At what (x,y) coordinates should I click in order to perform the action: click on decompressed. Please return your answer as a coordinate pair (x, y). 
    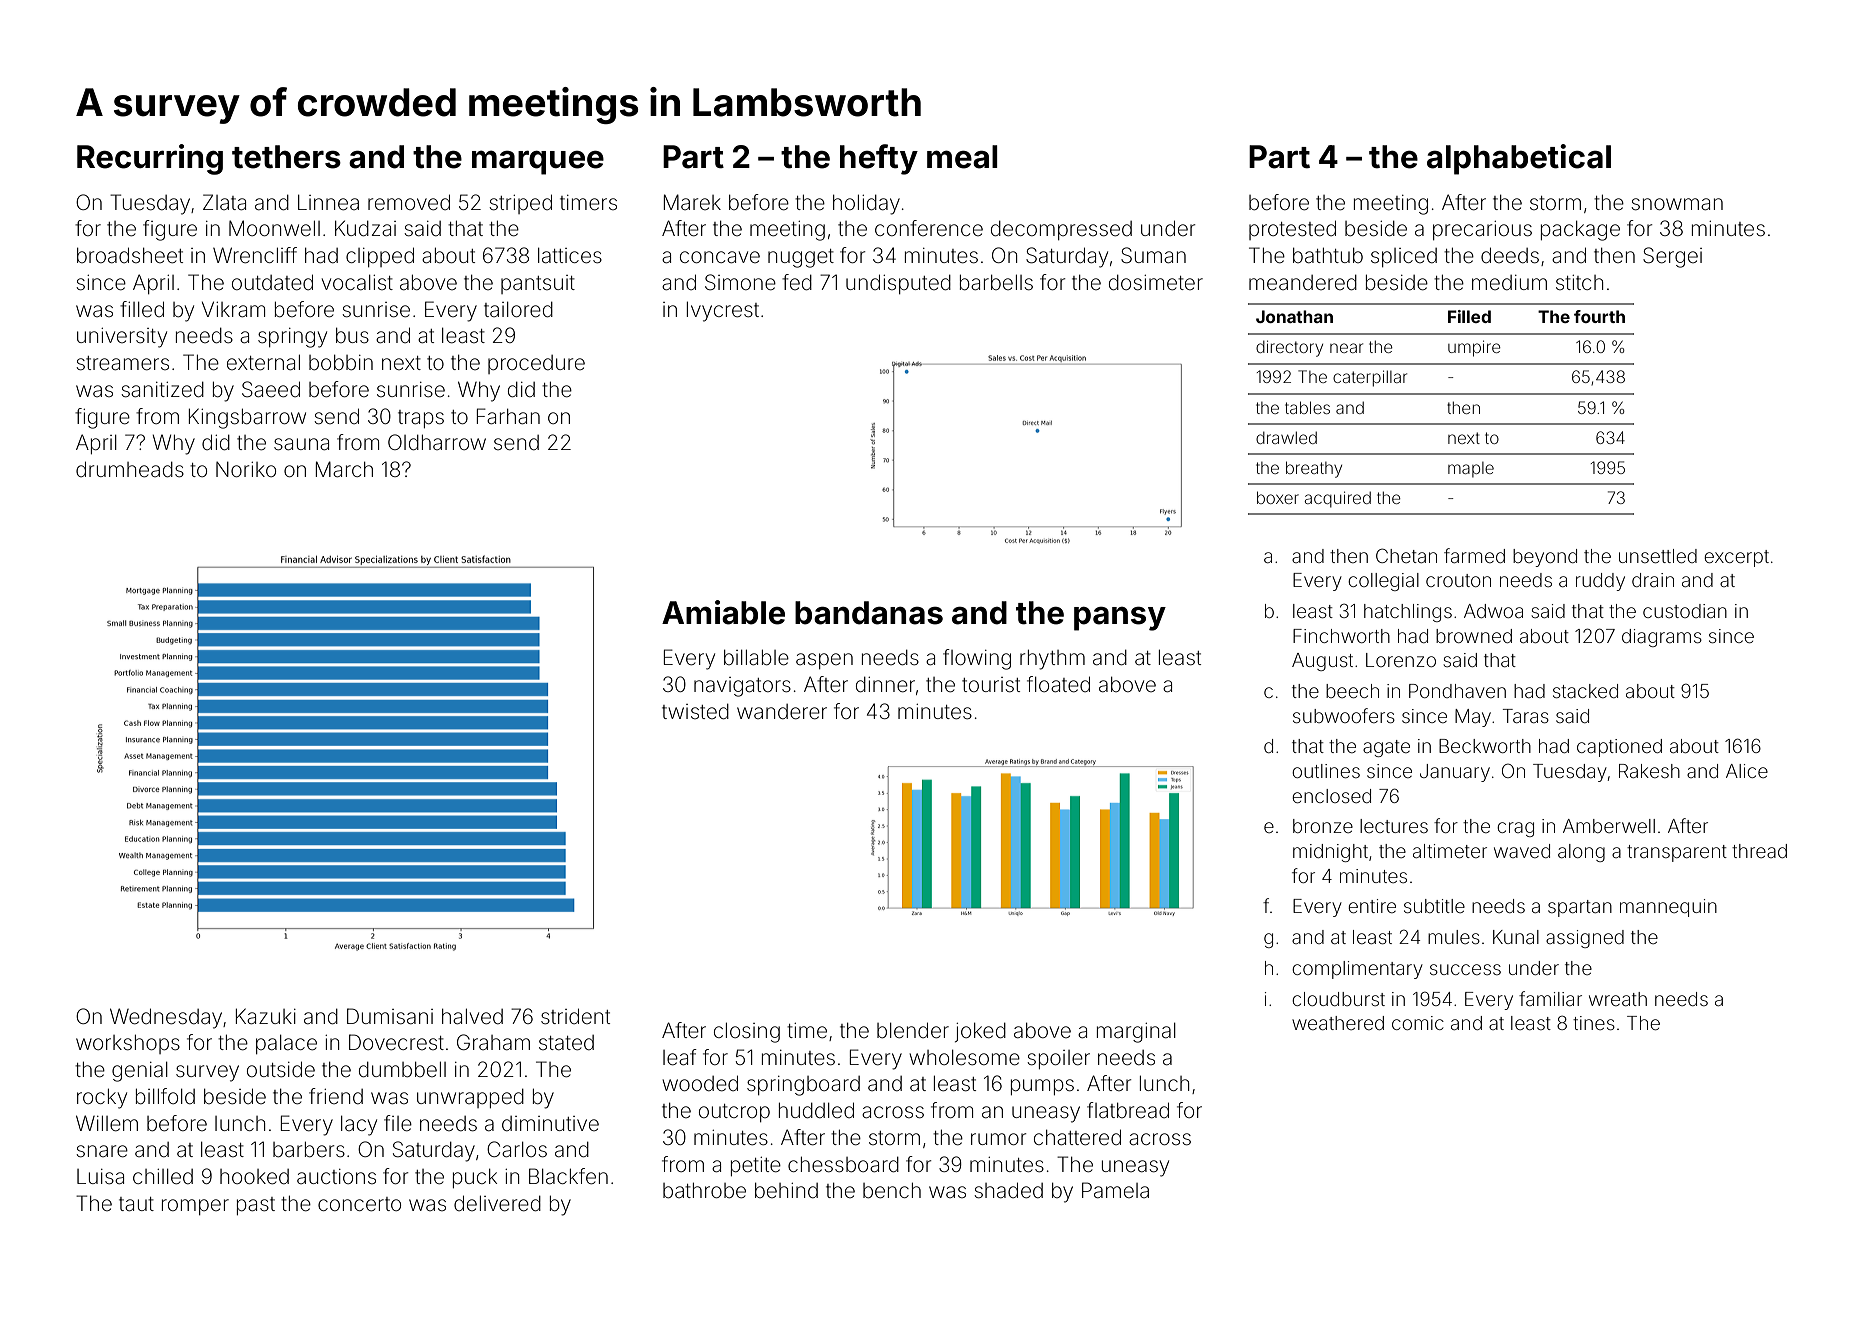
    Looking at the image, I should click on (1061, 230).
